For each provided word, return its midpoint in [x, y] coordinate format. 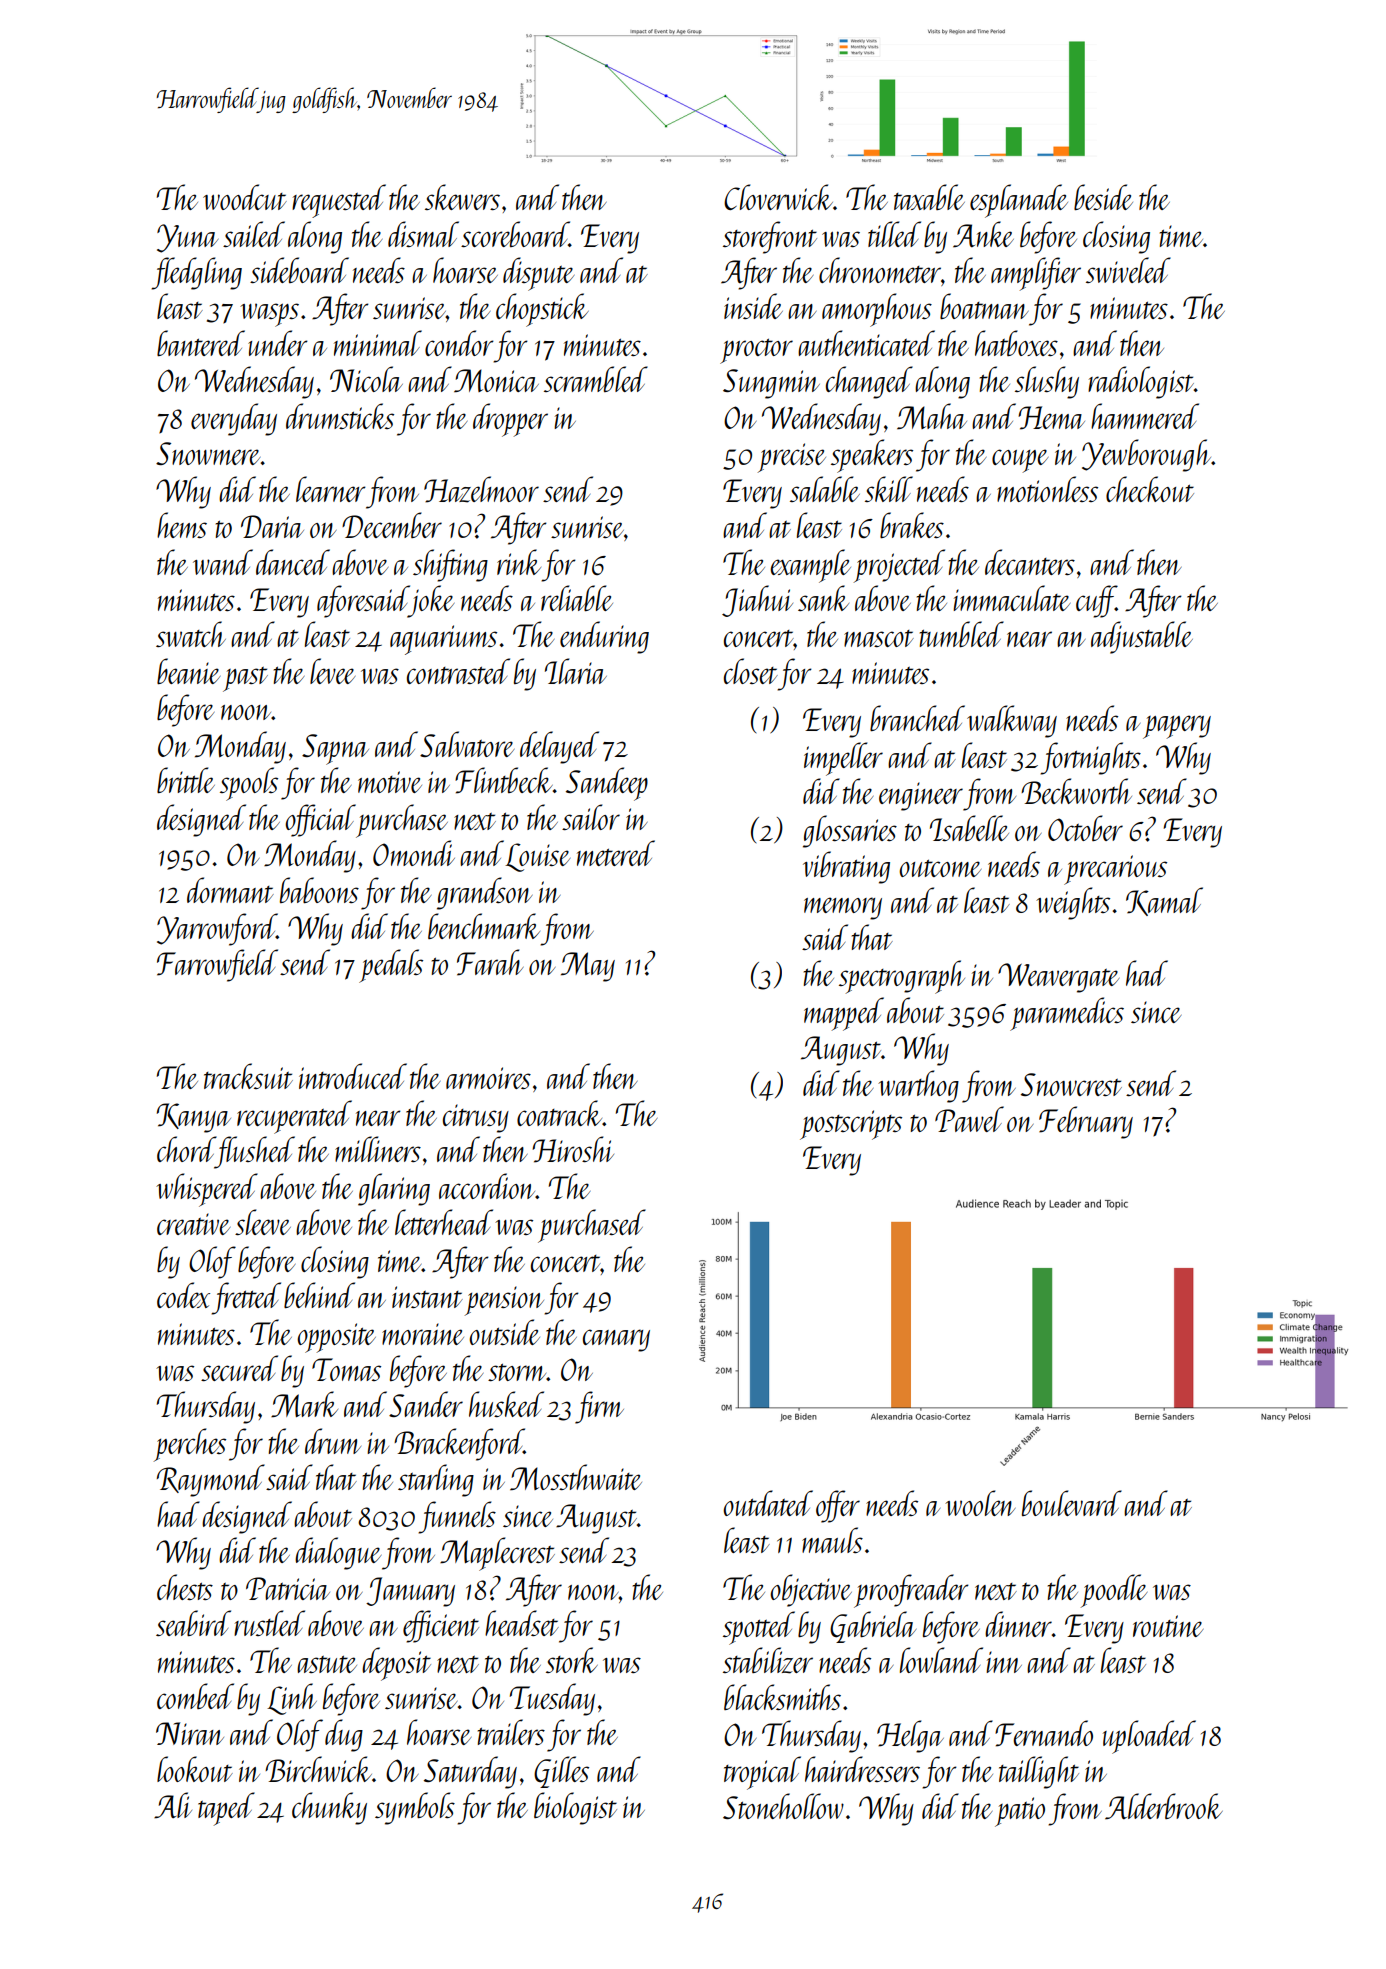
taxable [929, 197]
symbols [415, 1808]
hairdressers [862, 1769]
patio [1020, 1812]
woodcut [245, 197]
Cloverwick [778, 197]
